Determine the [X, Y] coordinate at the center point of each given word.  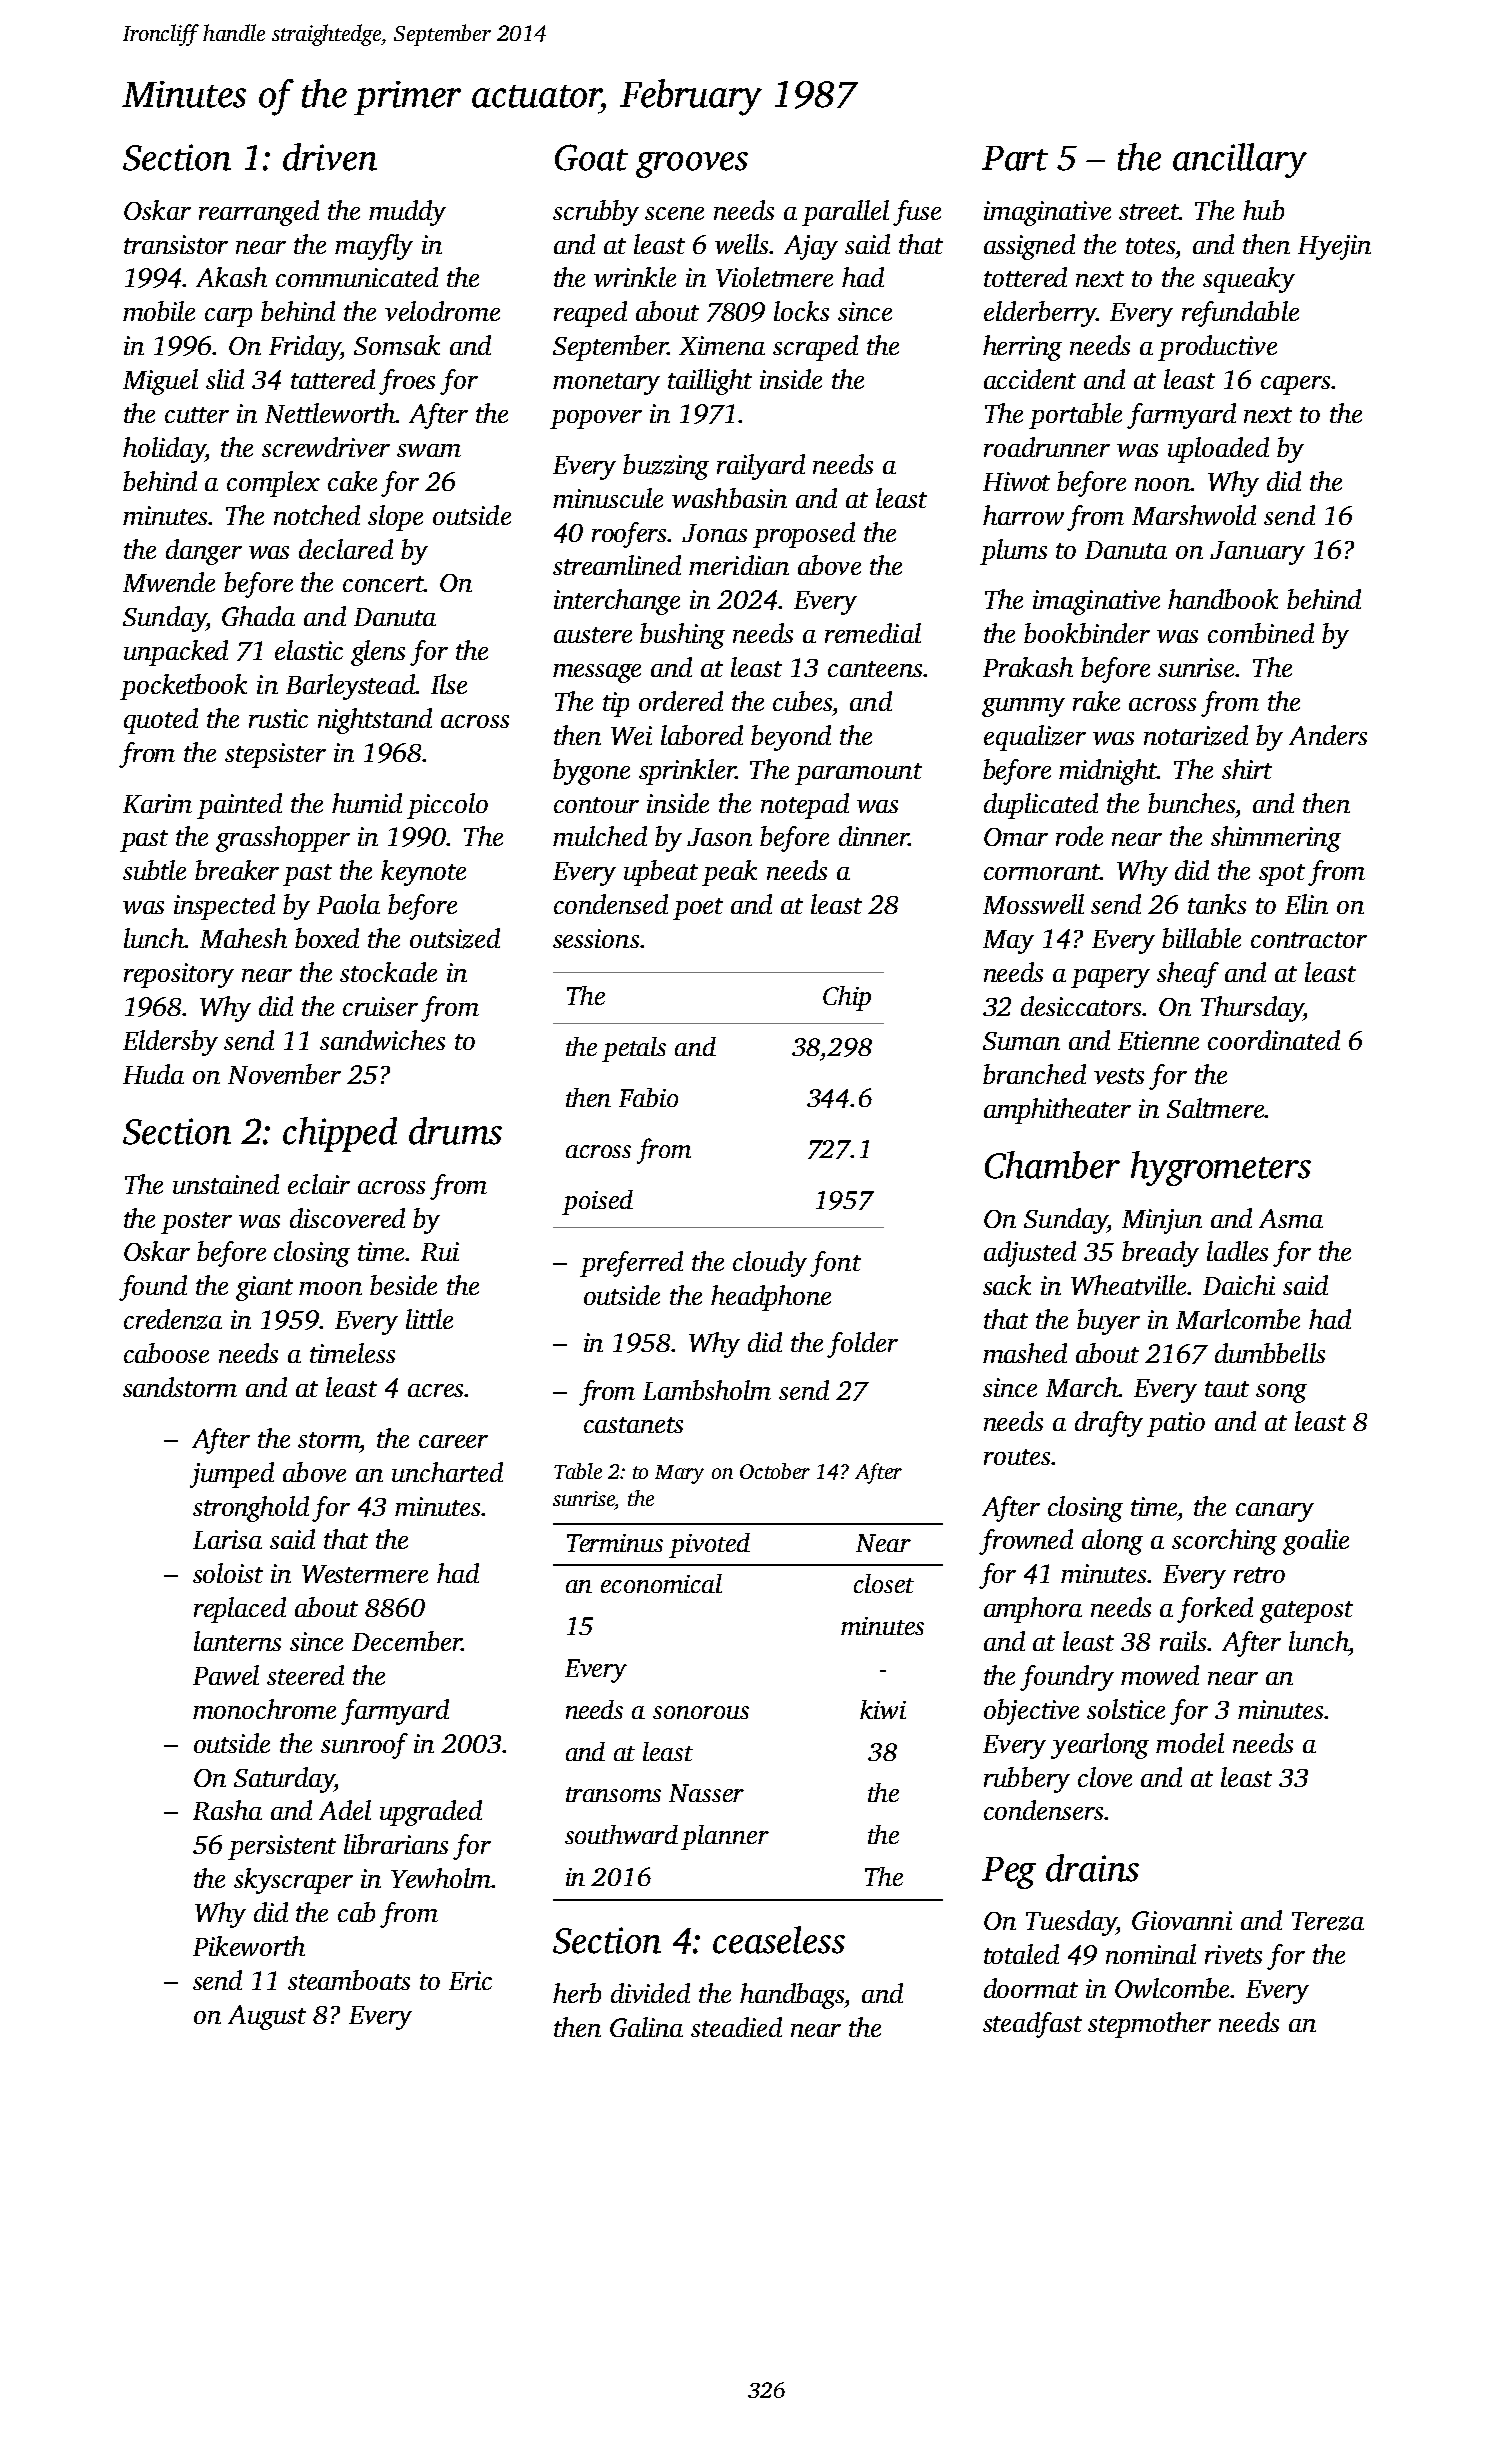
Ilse [449, 684]
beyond [791, 738]
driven [330, 157]
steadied [736, 2027]
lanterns [237, 1641]
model [1190, 1743]
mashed [1025, 1353]
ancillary [1240, 160]
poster [196, 1223]
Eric [470, 1980]
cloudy [770, 1264]
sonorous [701, 1712]
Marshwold [1194, 515]
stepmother [1149, 2025]
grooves [692, 165]
